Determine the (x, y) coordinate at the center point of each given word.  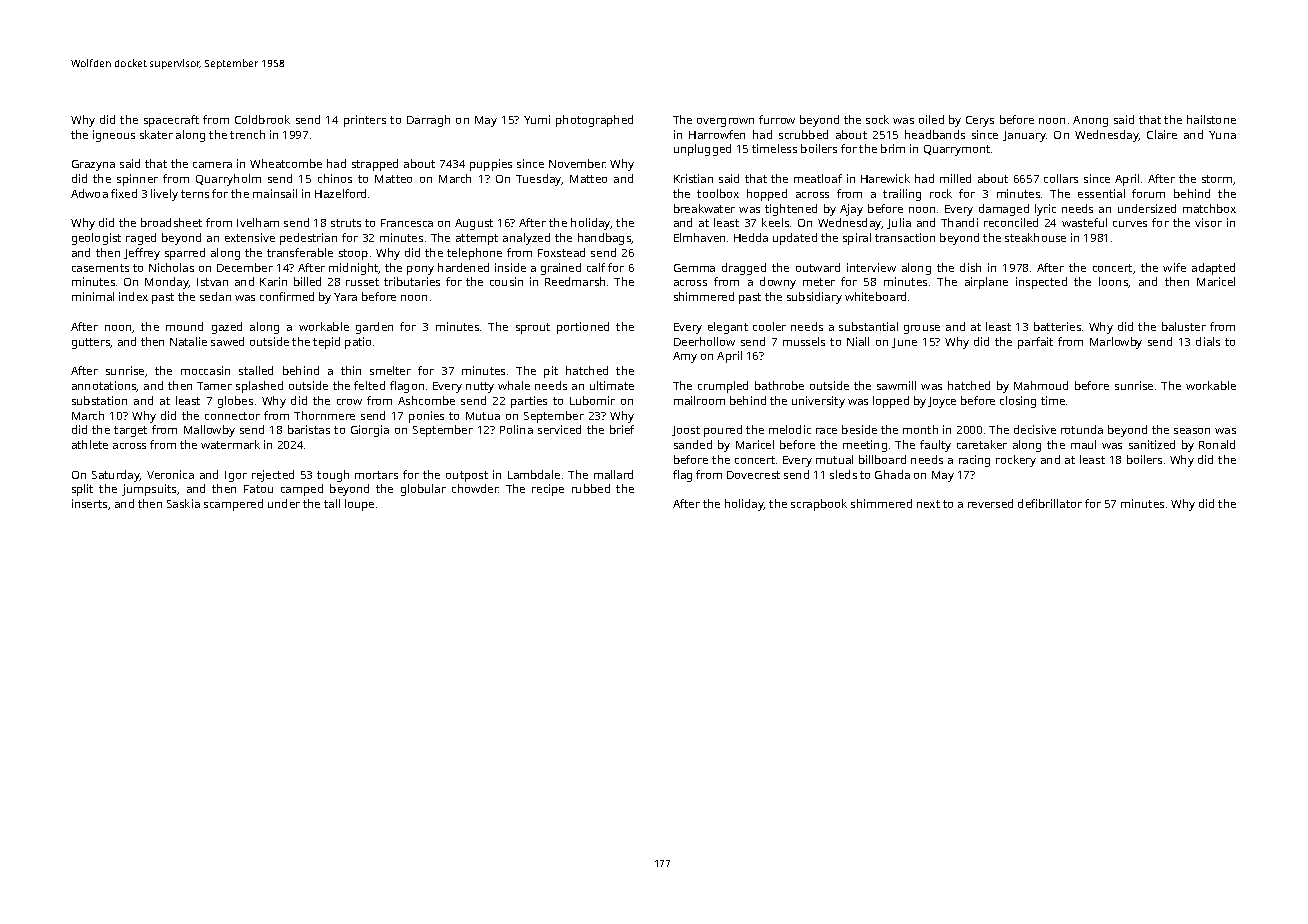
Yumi (537, 119)
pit (551, 372)
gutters (91, 343)
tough (333, 476)
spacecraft (171, 121)
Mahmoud (1041, 385)
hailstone (1211, 119)
